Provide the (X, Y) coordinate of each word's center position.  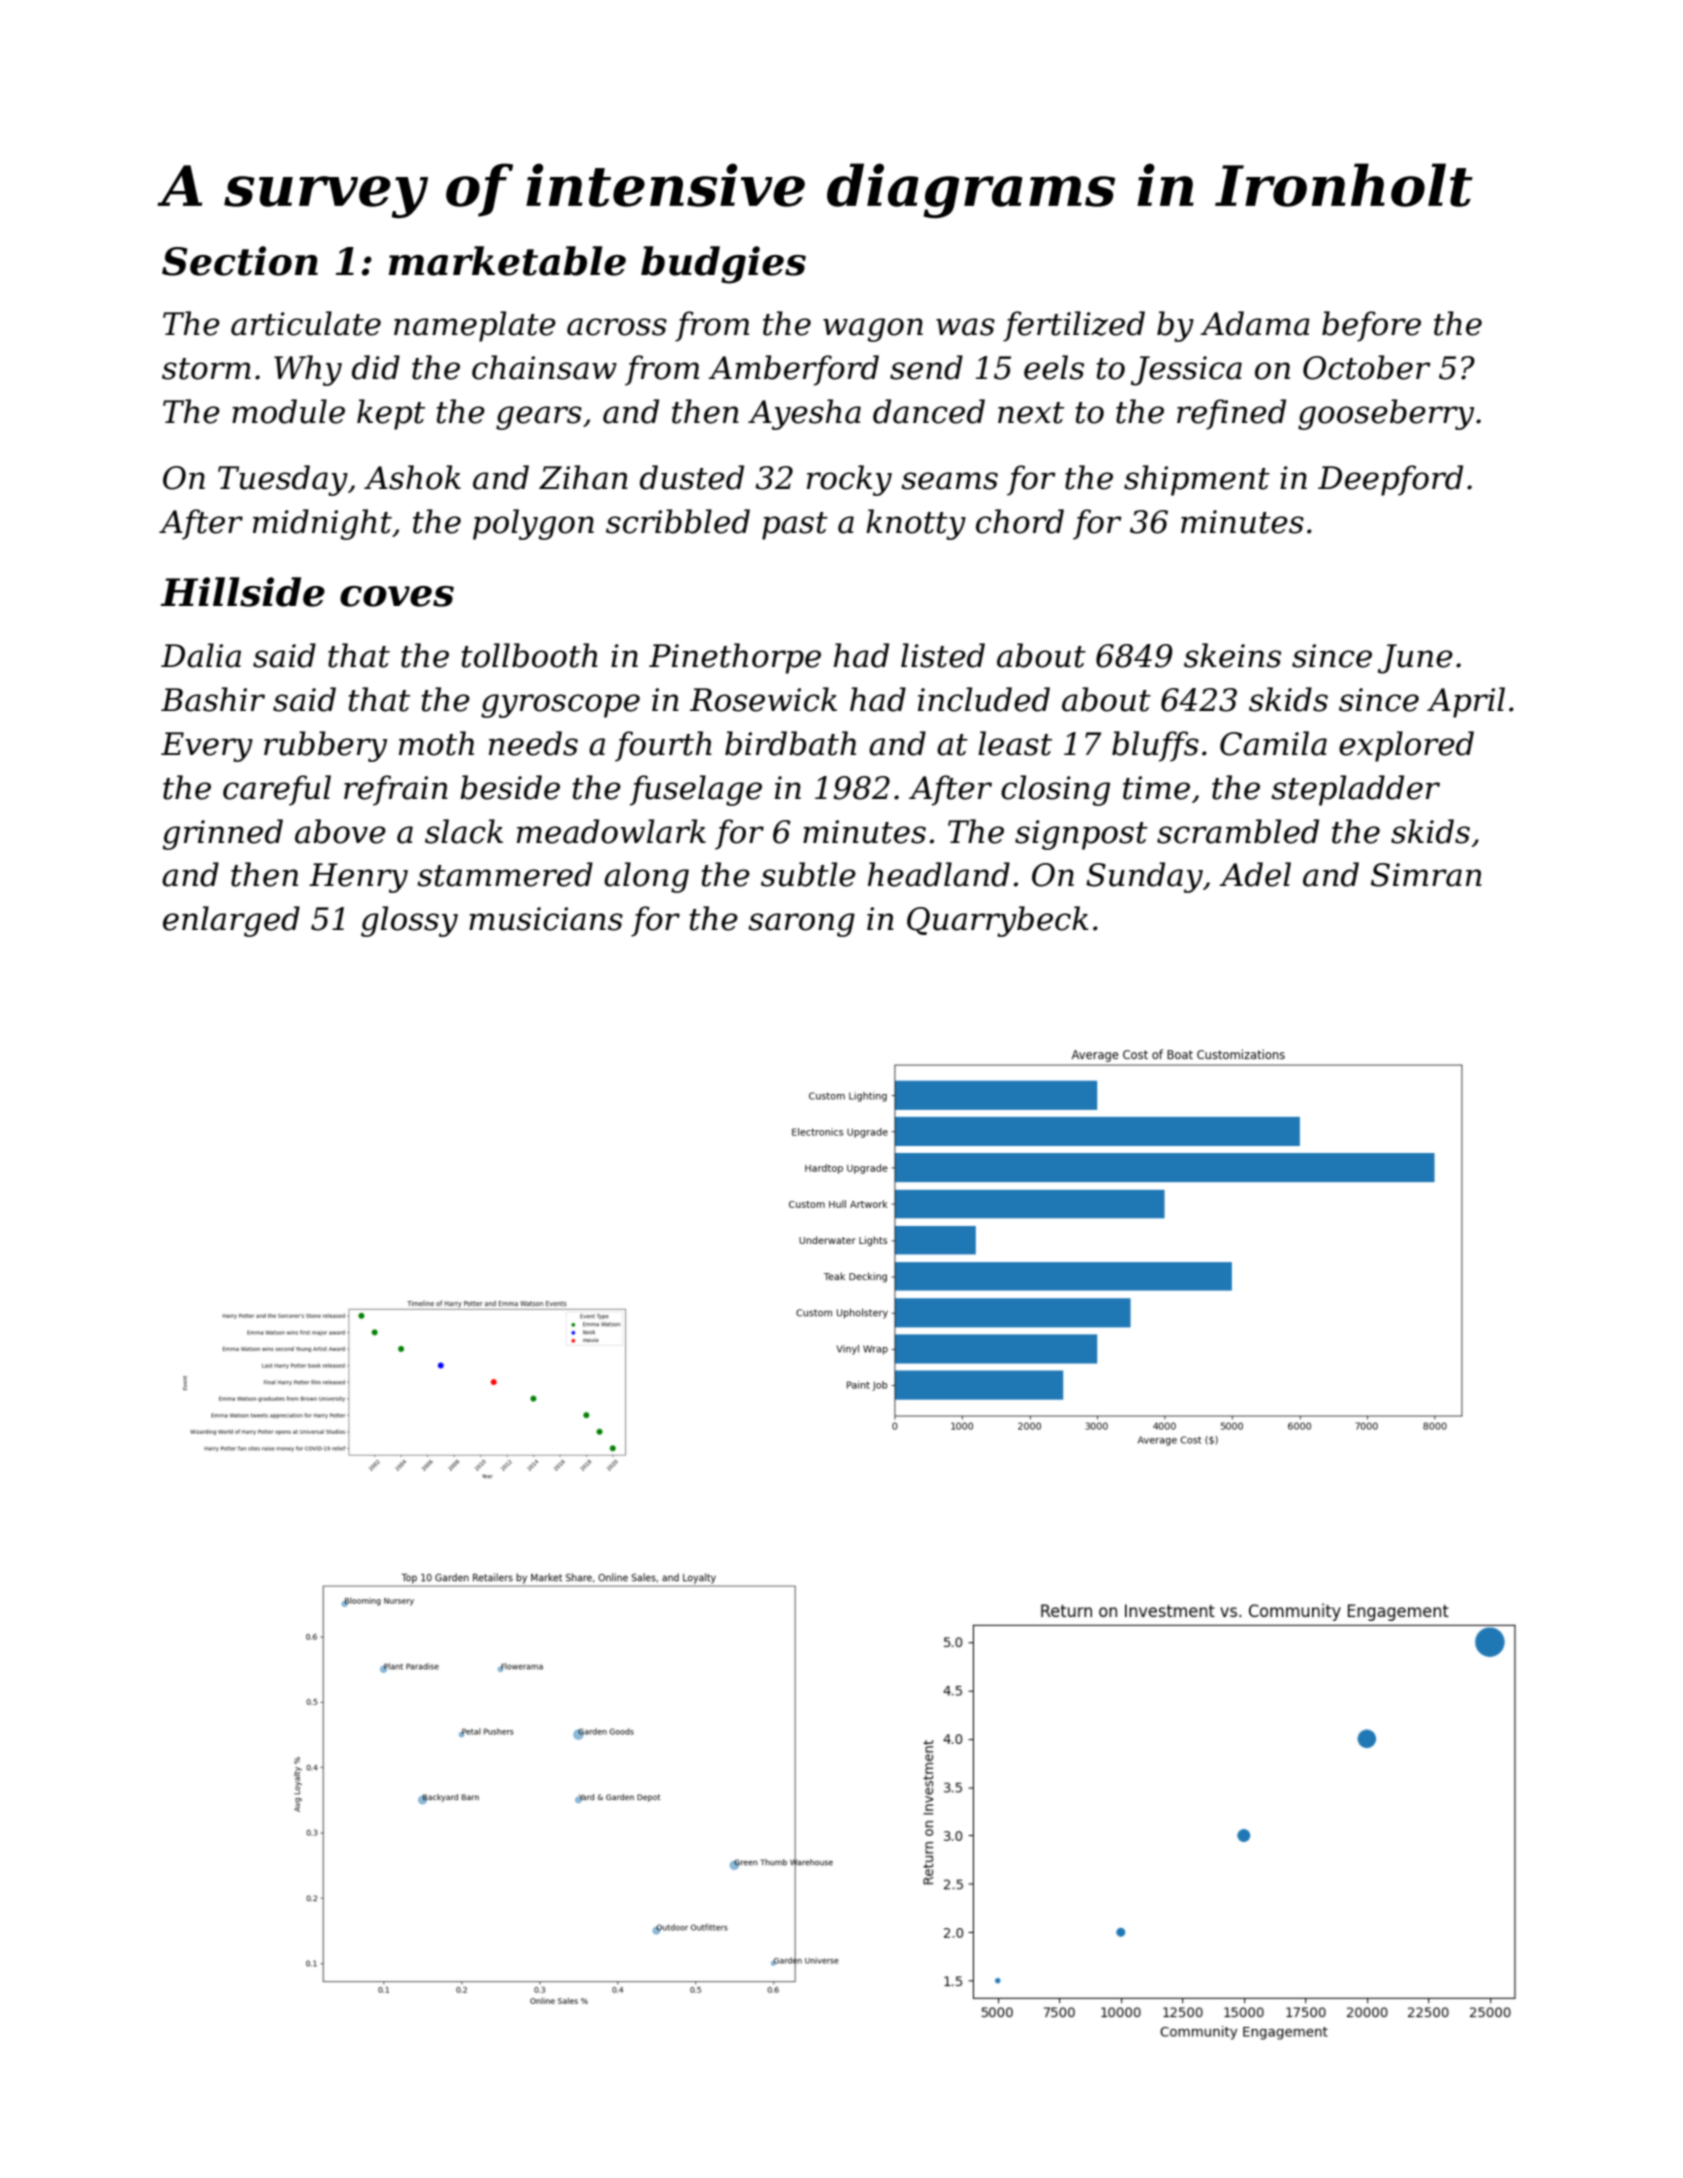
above (340, 831)
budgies (723, 265)
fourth (663, 746)
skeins (1232, 655)
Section (240, 261)
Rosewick (763, 699)
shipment (1197, 480)
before (1371, 326)
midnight (322, 524)
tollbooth (530, 655)
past (795, 526)
